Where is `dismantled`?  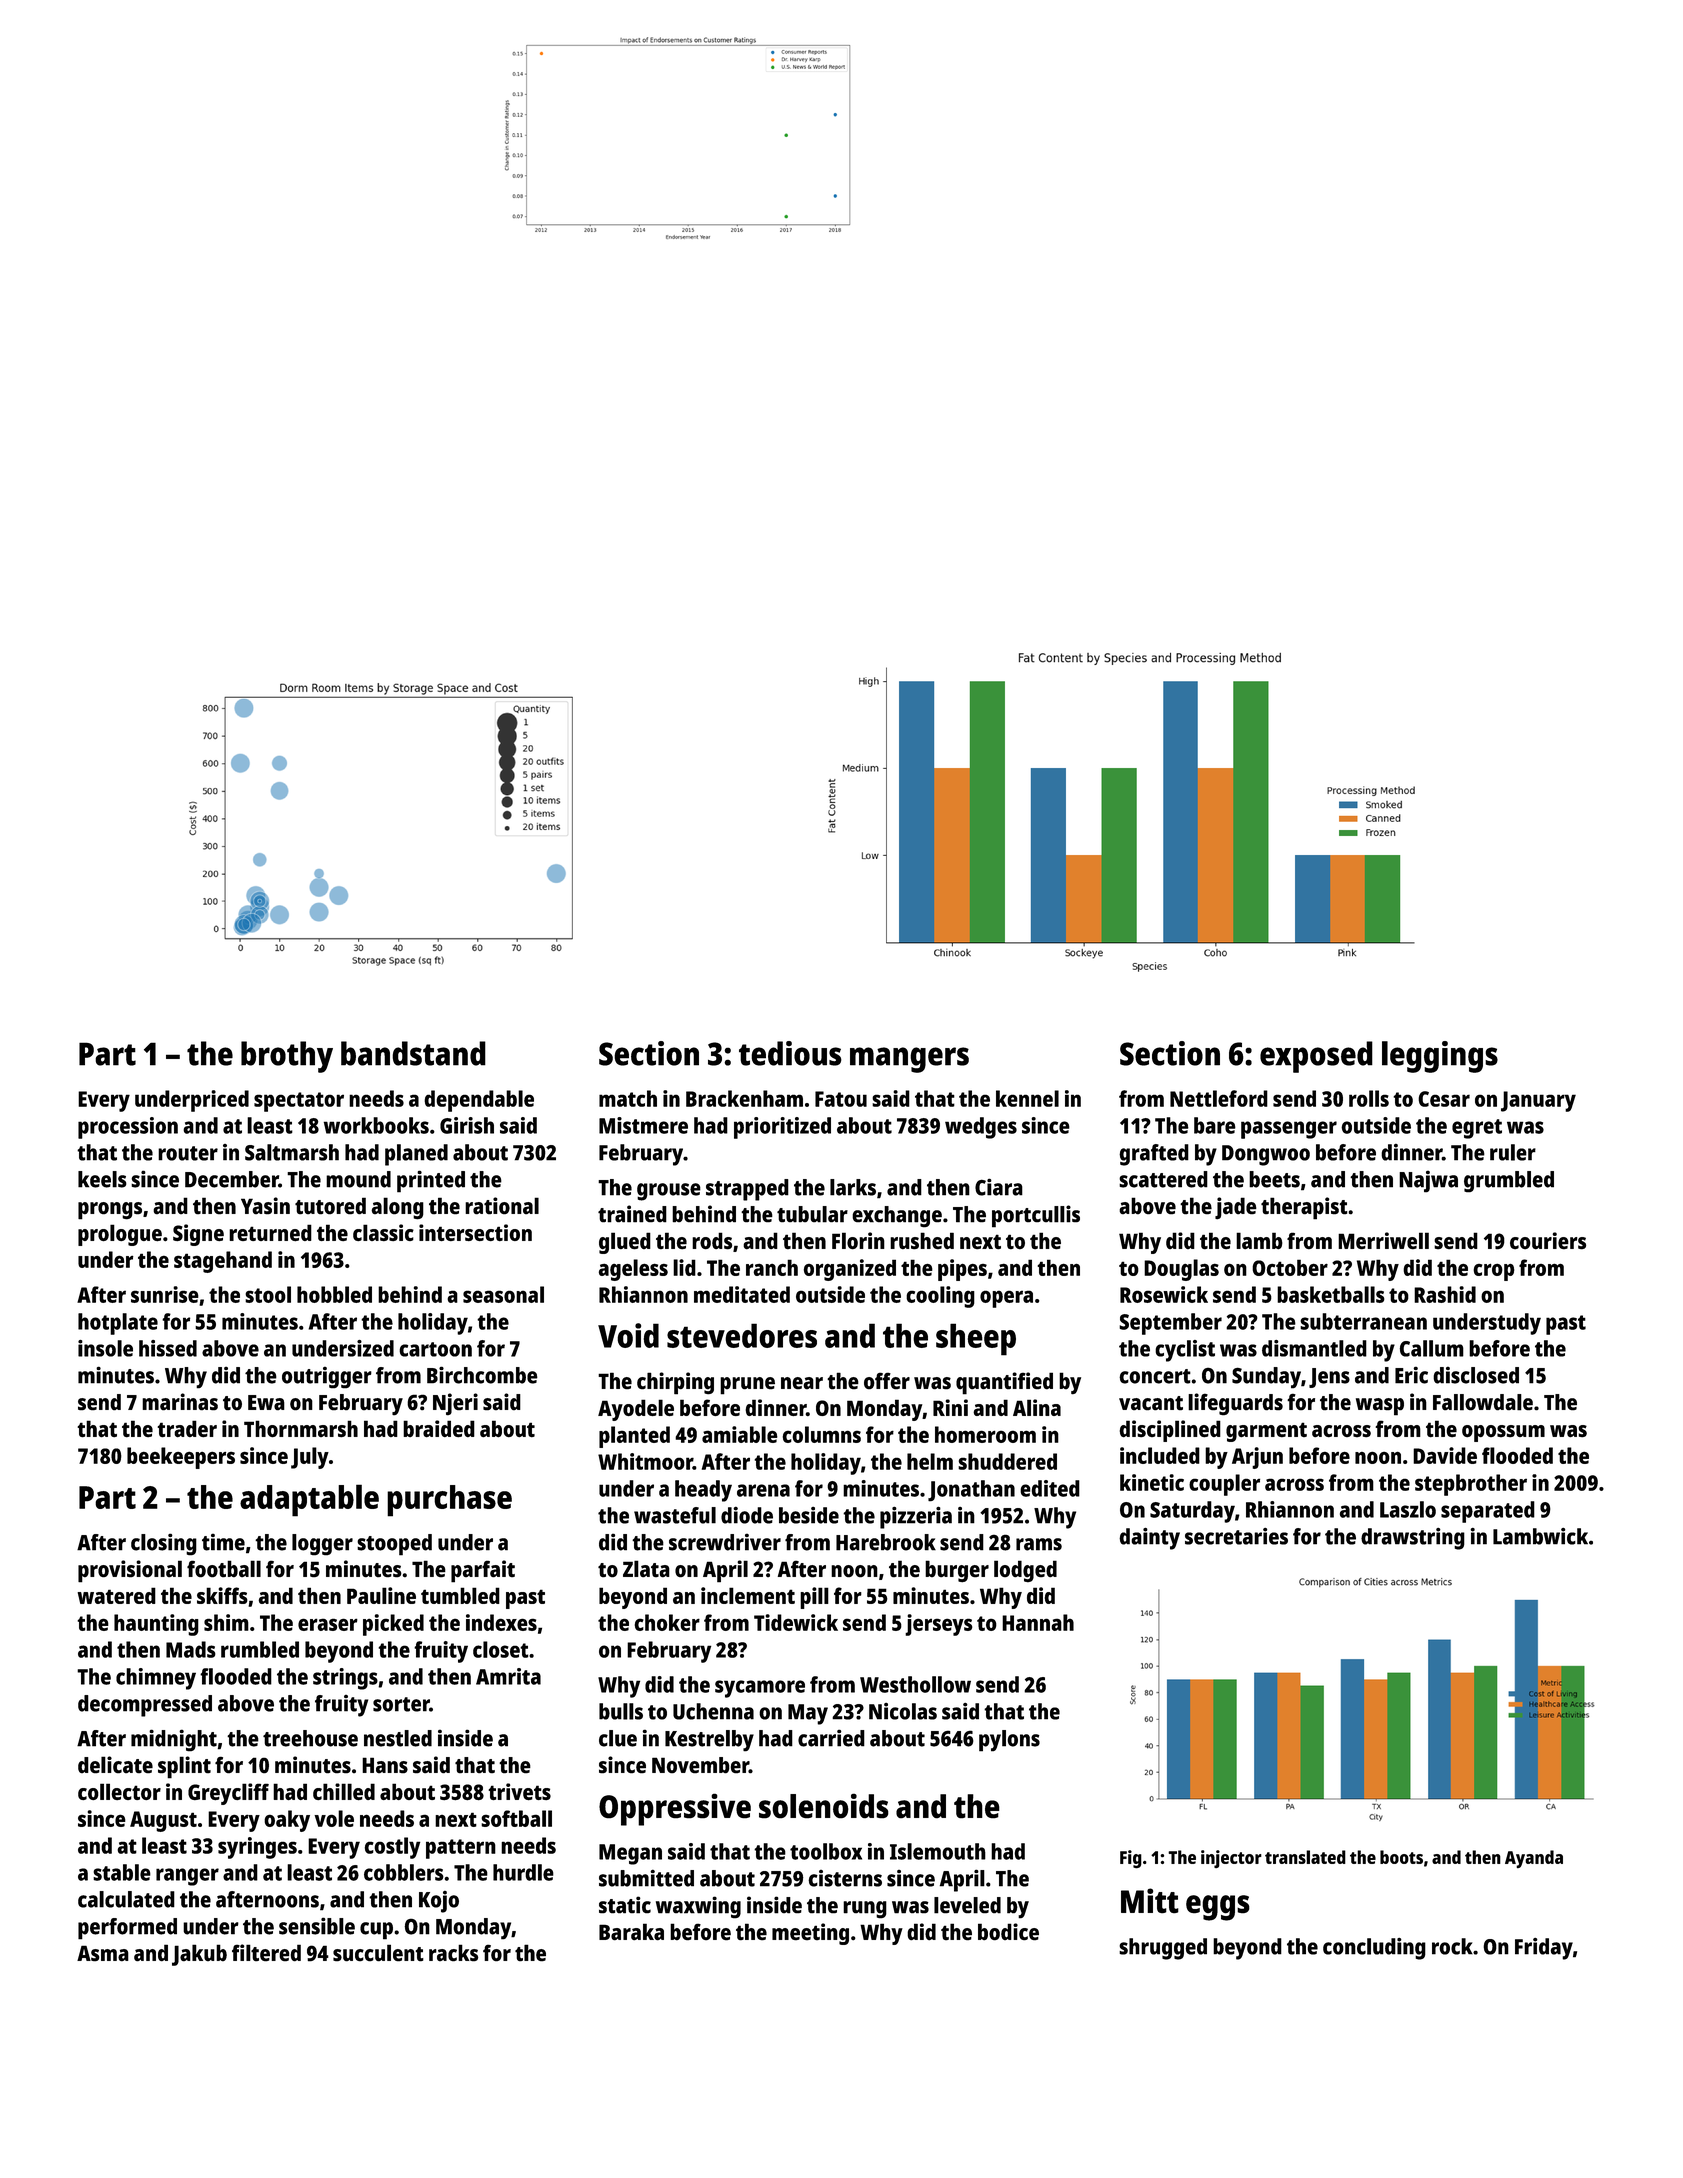 dismantled is located at coordinates (1314, 1348).
